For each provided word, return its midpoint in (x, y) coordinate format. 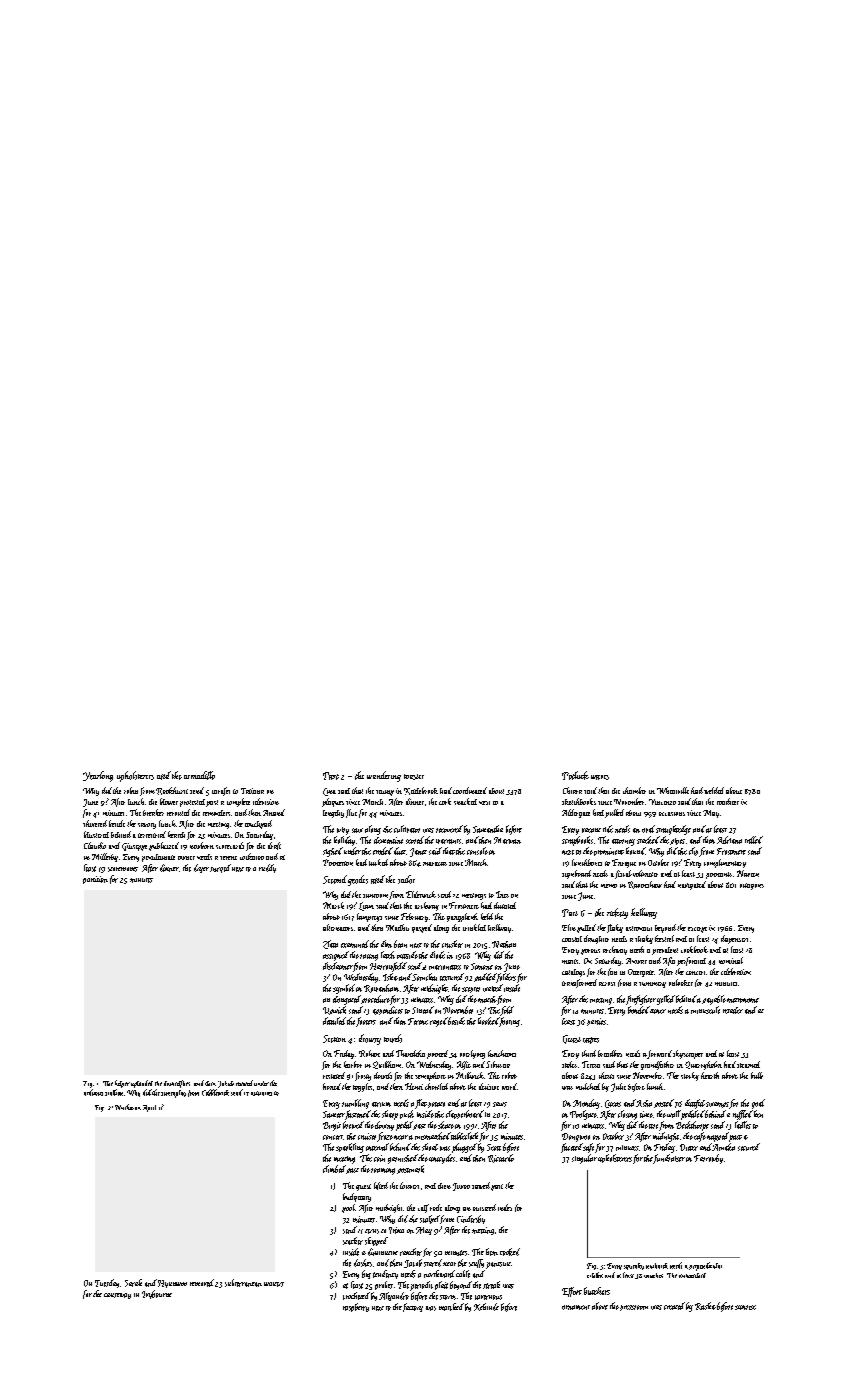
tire (653, 1126)
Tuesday (107, 1283)
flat (421, 1104)
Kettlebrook (421, 791)
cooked (510, 1252)
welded (714, 790)
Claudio (95, 845)
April (149, 1108)
